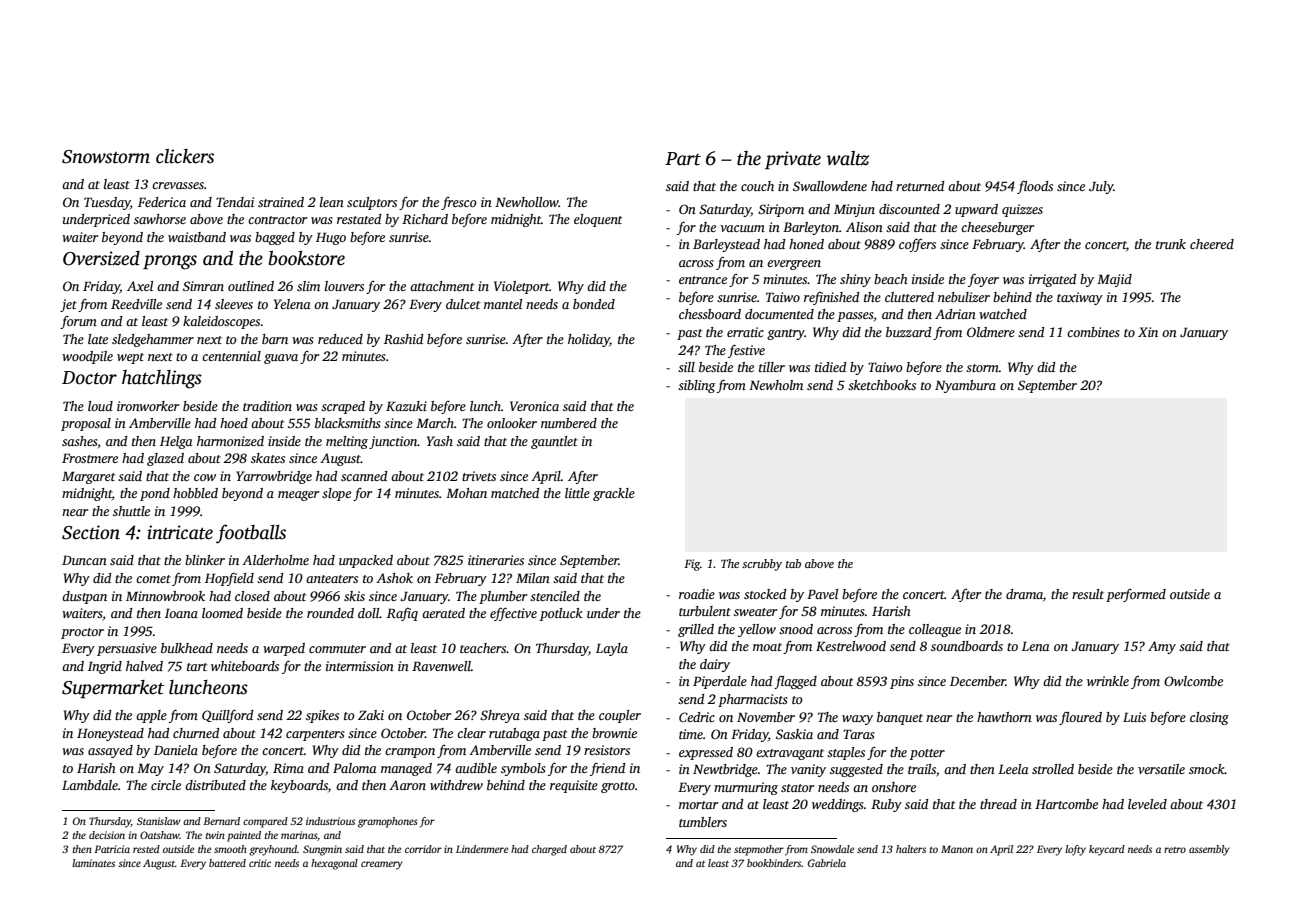 This image has height=924, width=1308. What do you see at coordinates (1162, 647) in the image?
I see `Amy` at bounding box center [1162, 647].
